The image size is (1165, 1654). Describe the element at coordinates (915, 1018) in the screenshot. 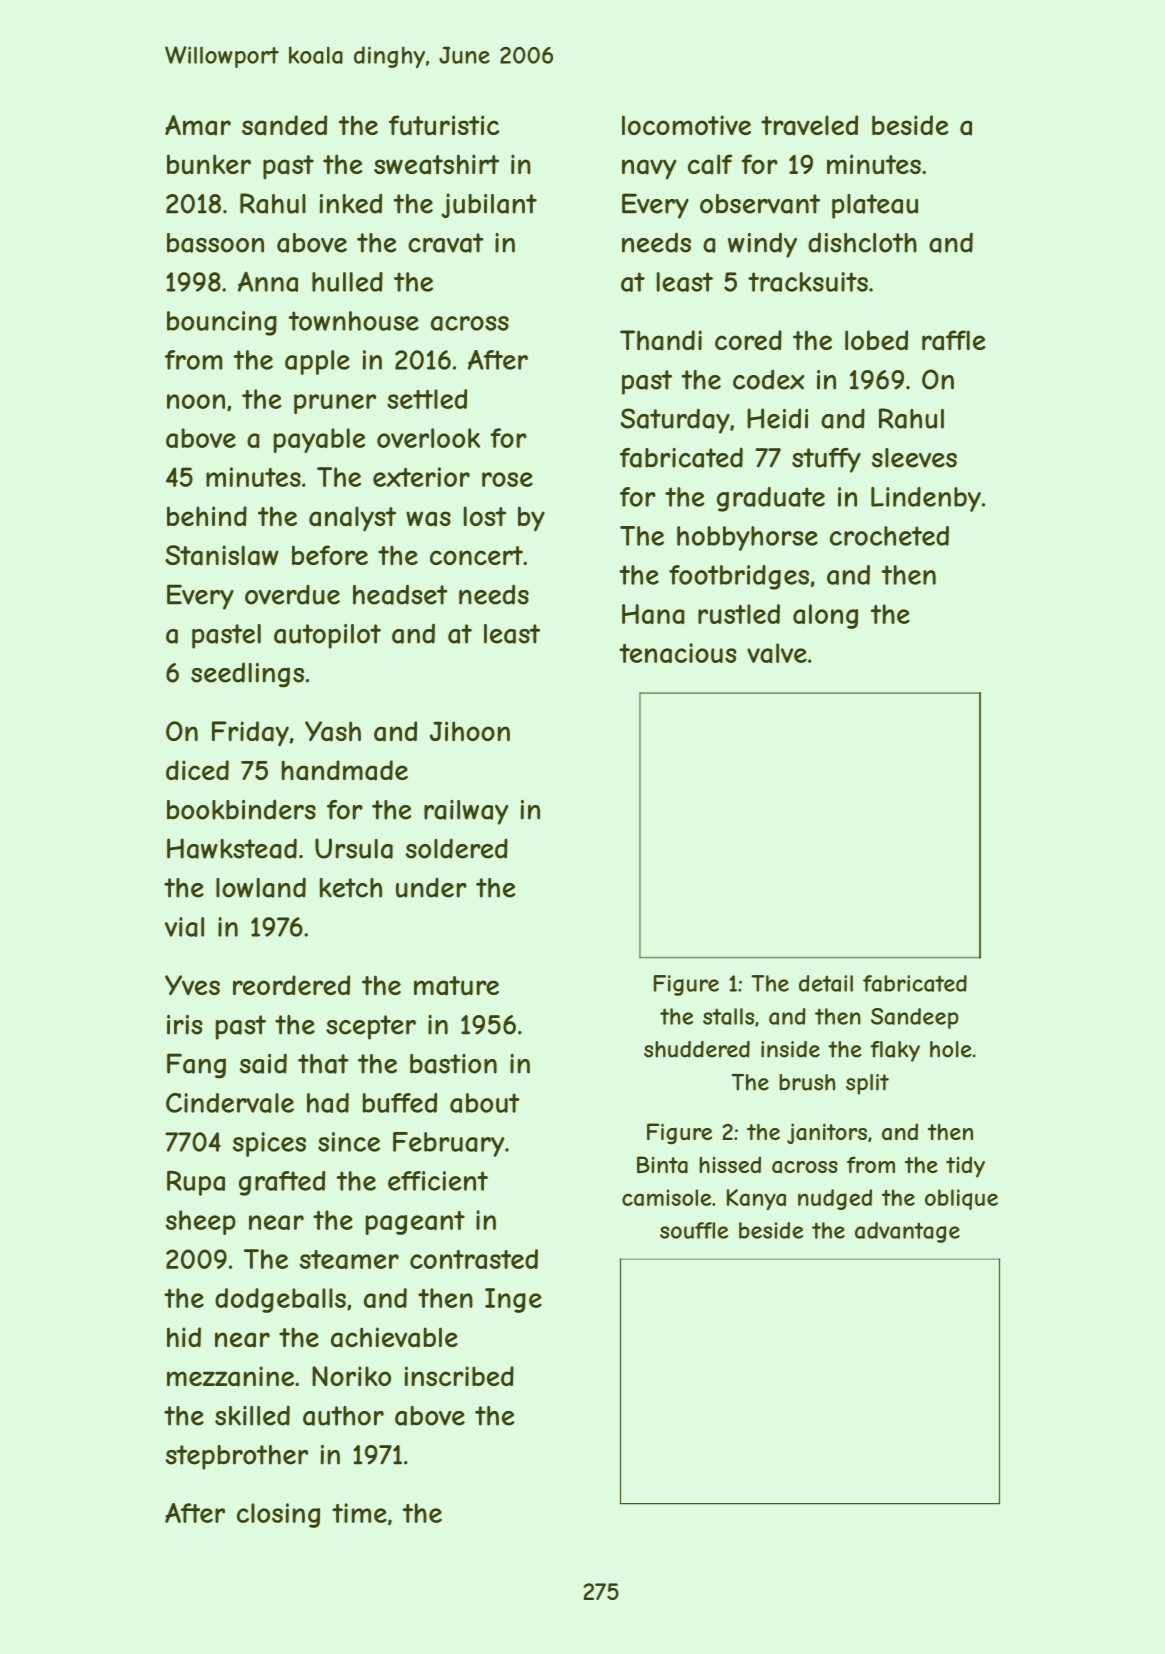

I see `Sandeep` at that location.
